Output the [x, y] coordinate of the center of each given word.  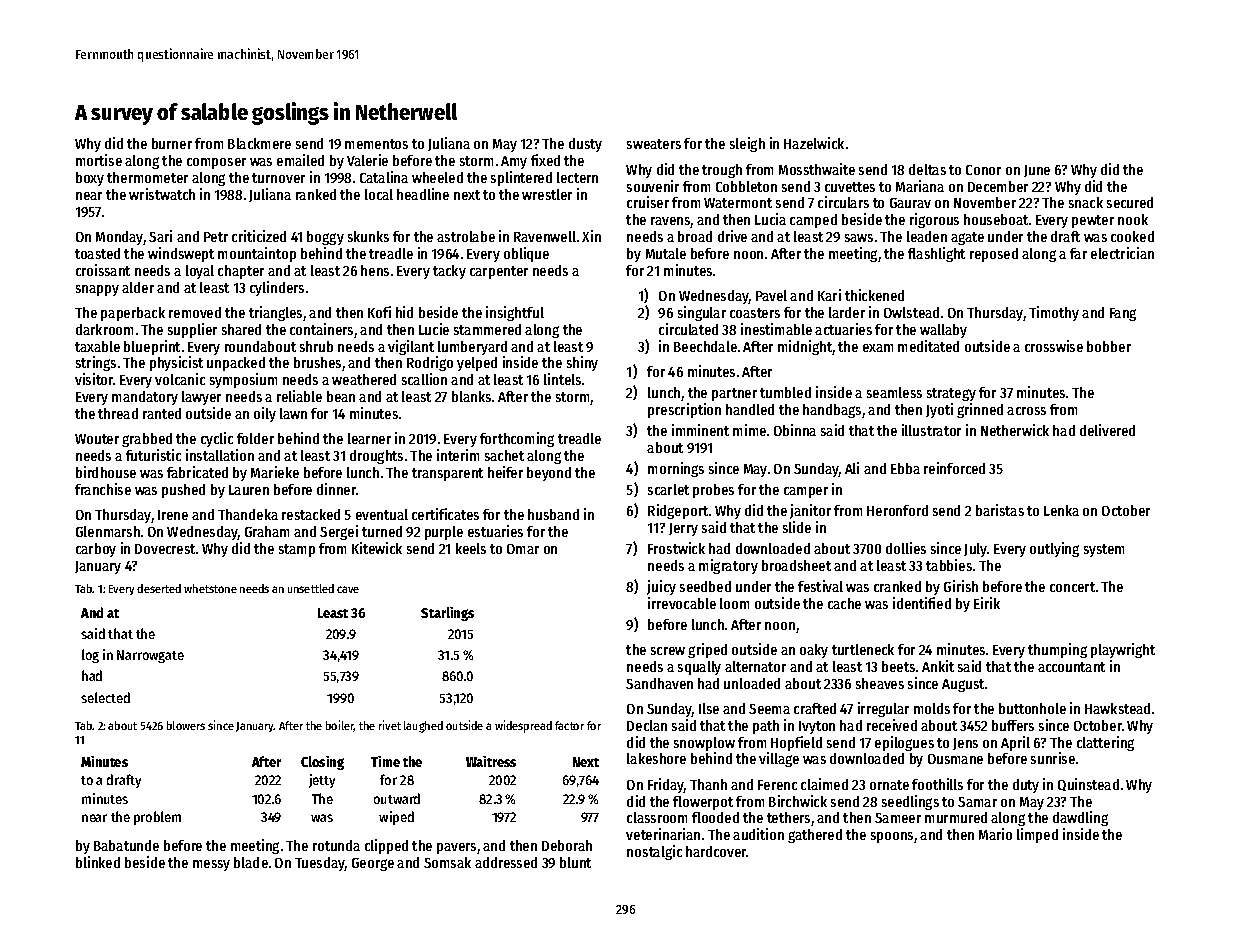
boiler [340, 726]
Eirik [987, 603]
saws [859, 238]
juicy [661, 587]
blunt [575, 862]
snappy [97, 290]
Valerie [367, 160]
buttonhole [1032, 708]
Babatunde [126, 845]
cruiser [648, 202]
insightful [515, 313]
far [1078, 253]
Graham [267, 531]
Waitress [491, 761]
